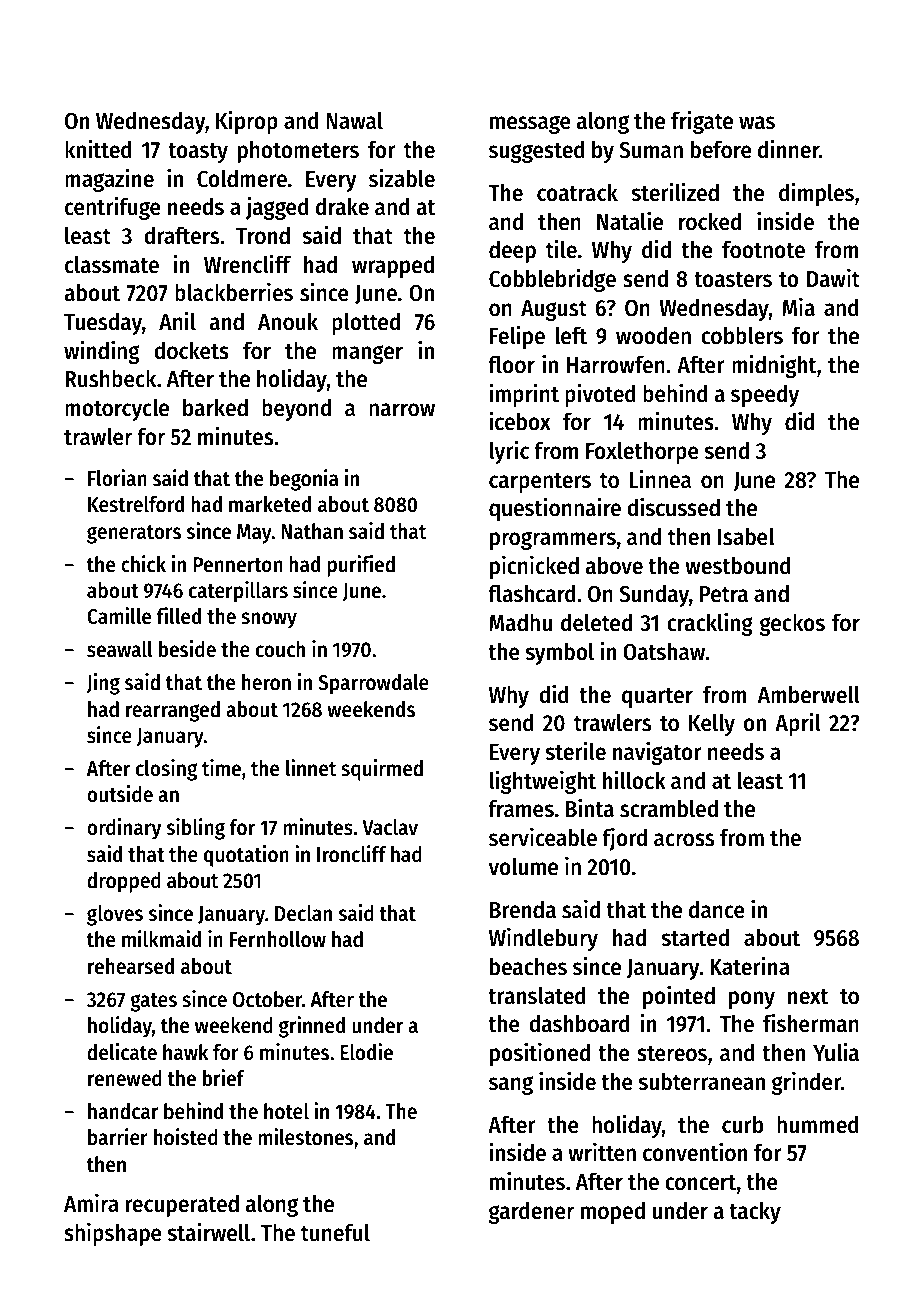 Image resolution: width=924 pixels, height=1311 pixels. What do you see at coordinates (738, 565) in the image?
I see `westbound` at bounding box center [738, 565].
